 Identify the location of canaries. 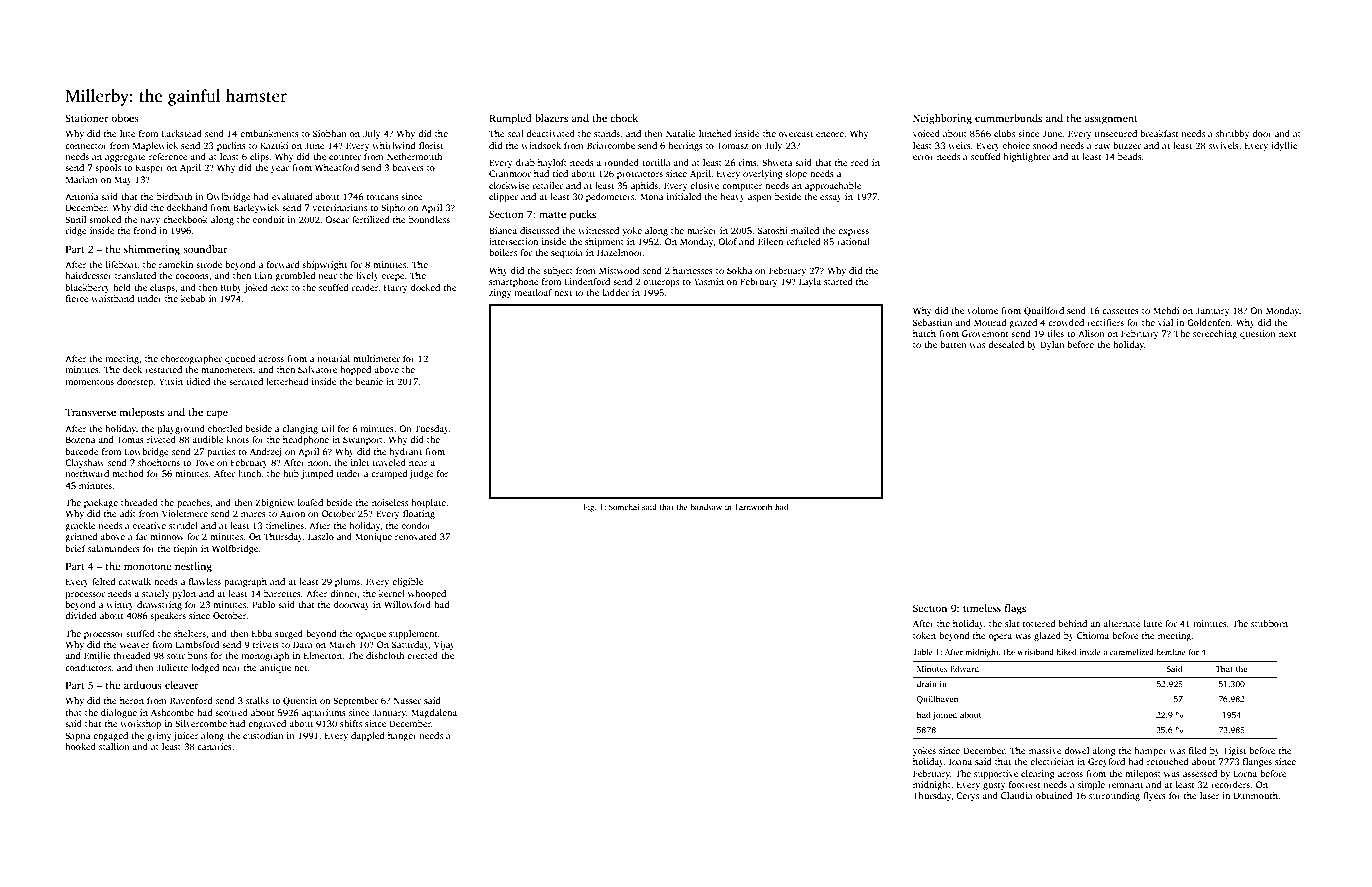
(214, 746).
